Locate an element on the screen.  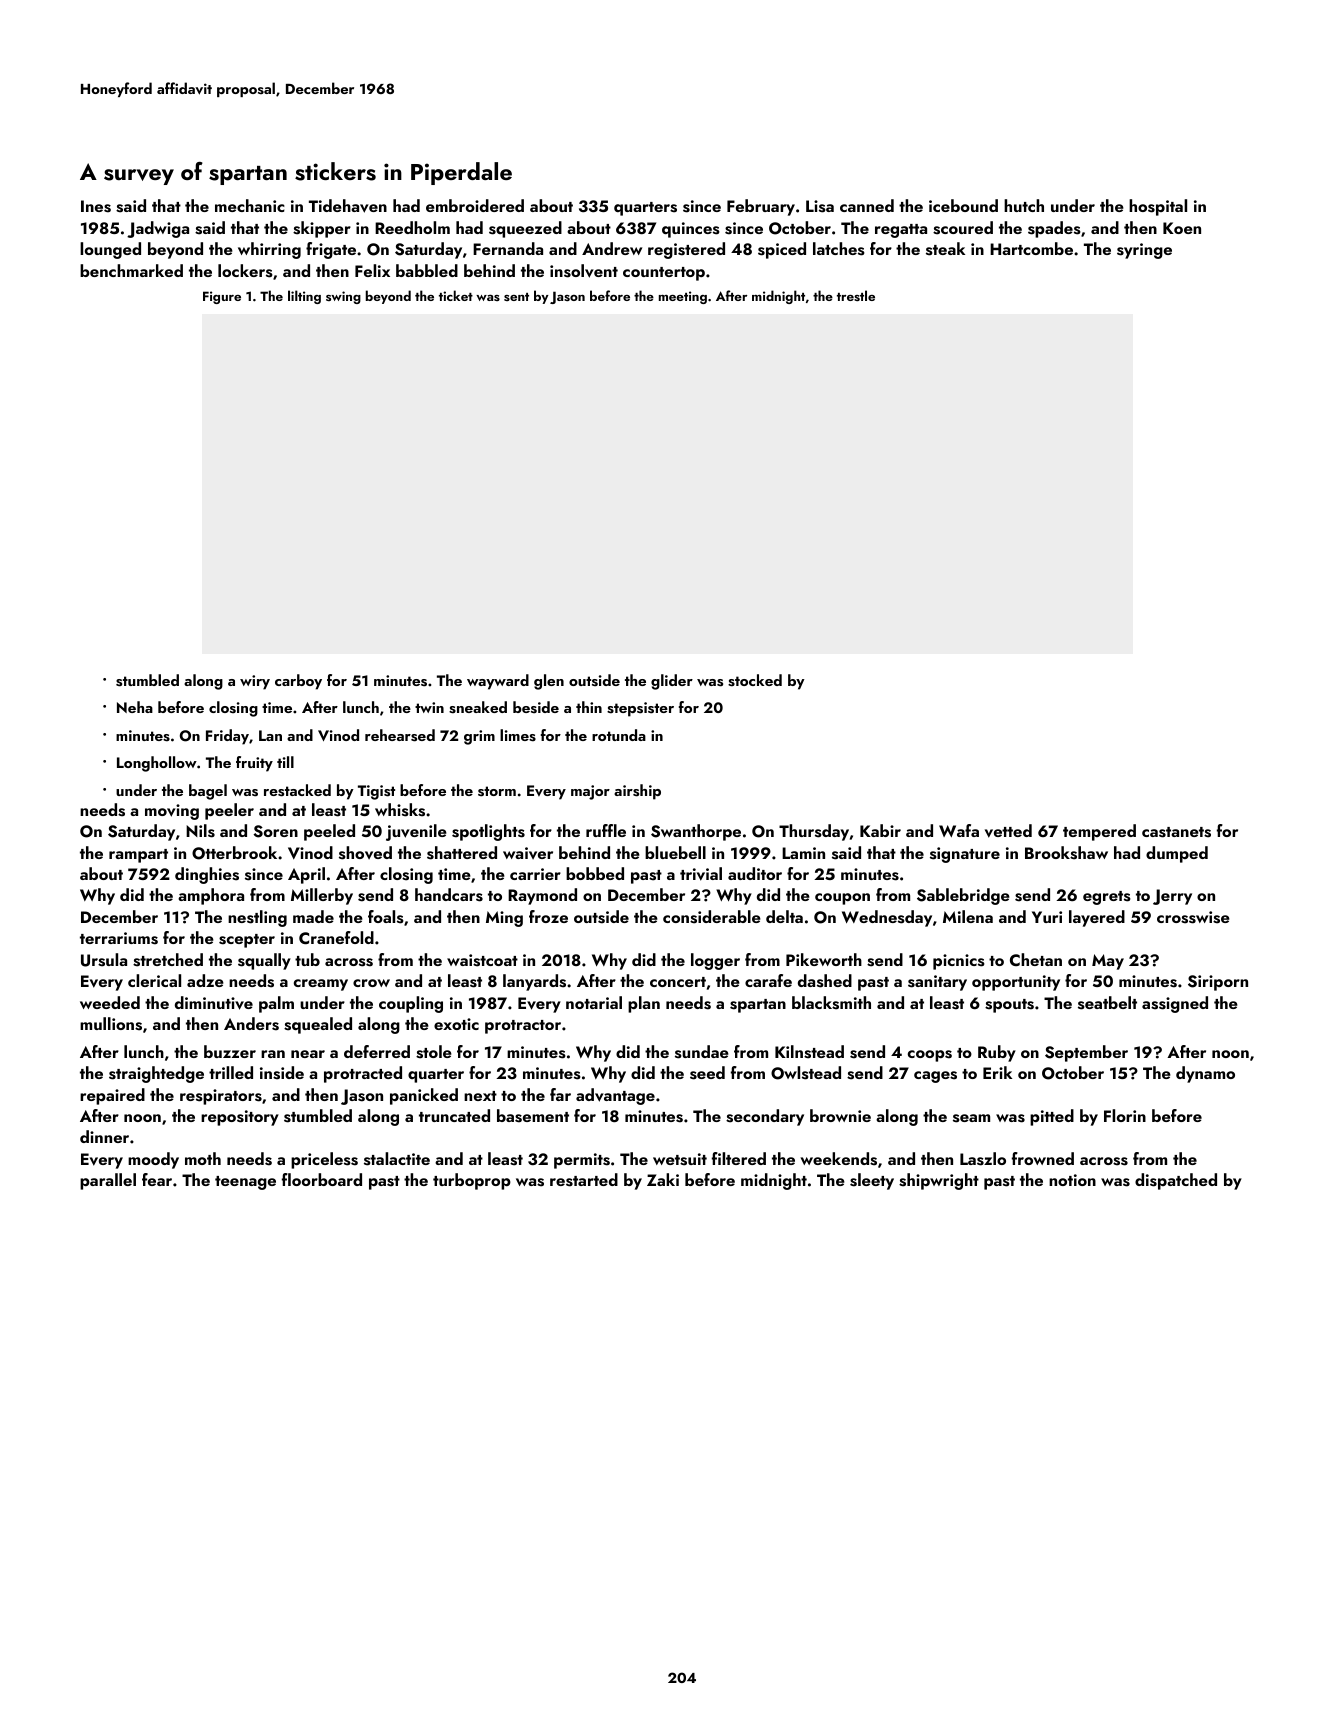
sent is located at coordinates (516, 297).
